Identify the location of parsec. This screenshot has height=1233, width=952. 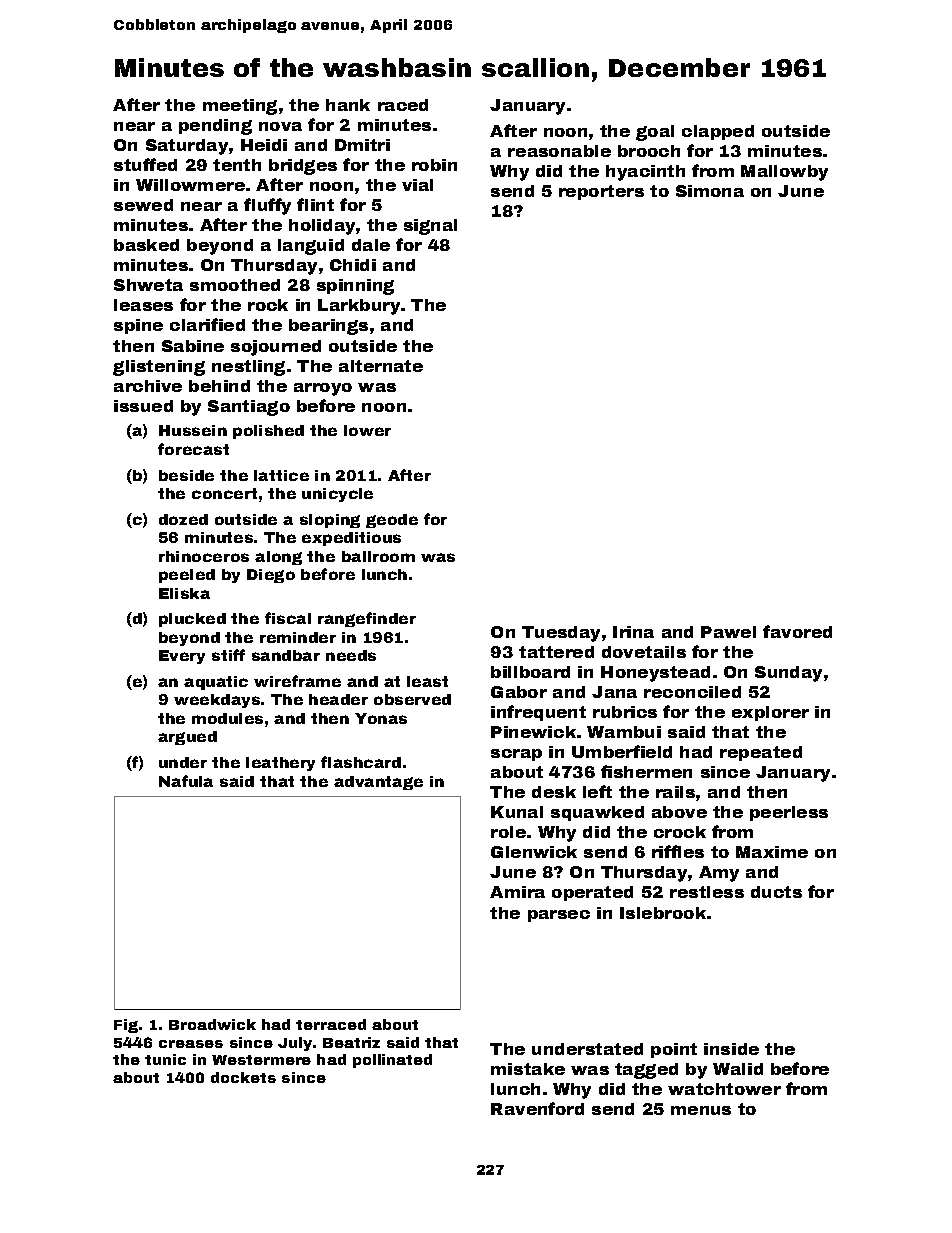
(559, 916).
